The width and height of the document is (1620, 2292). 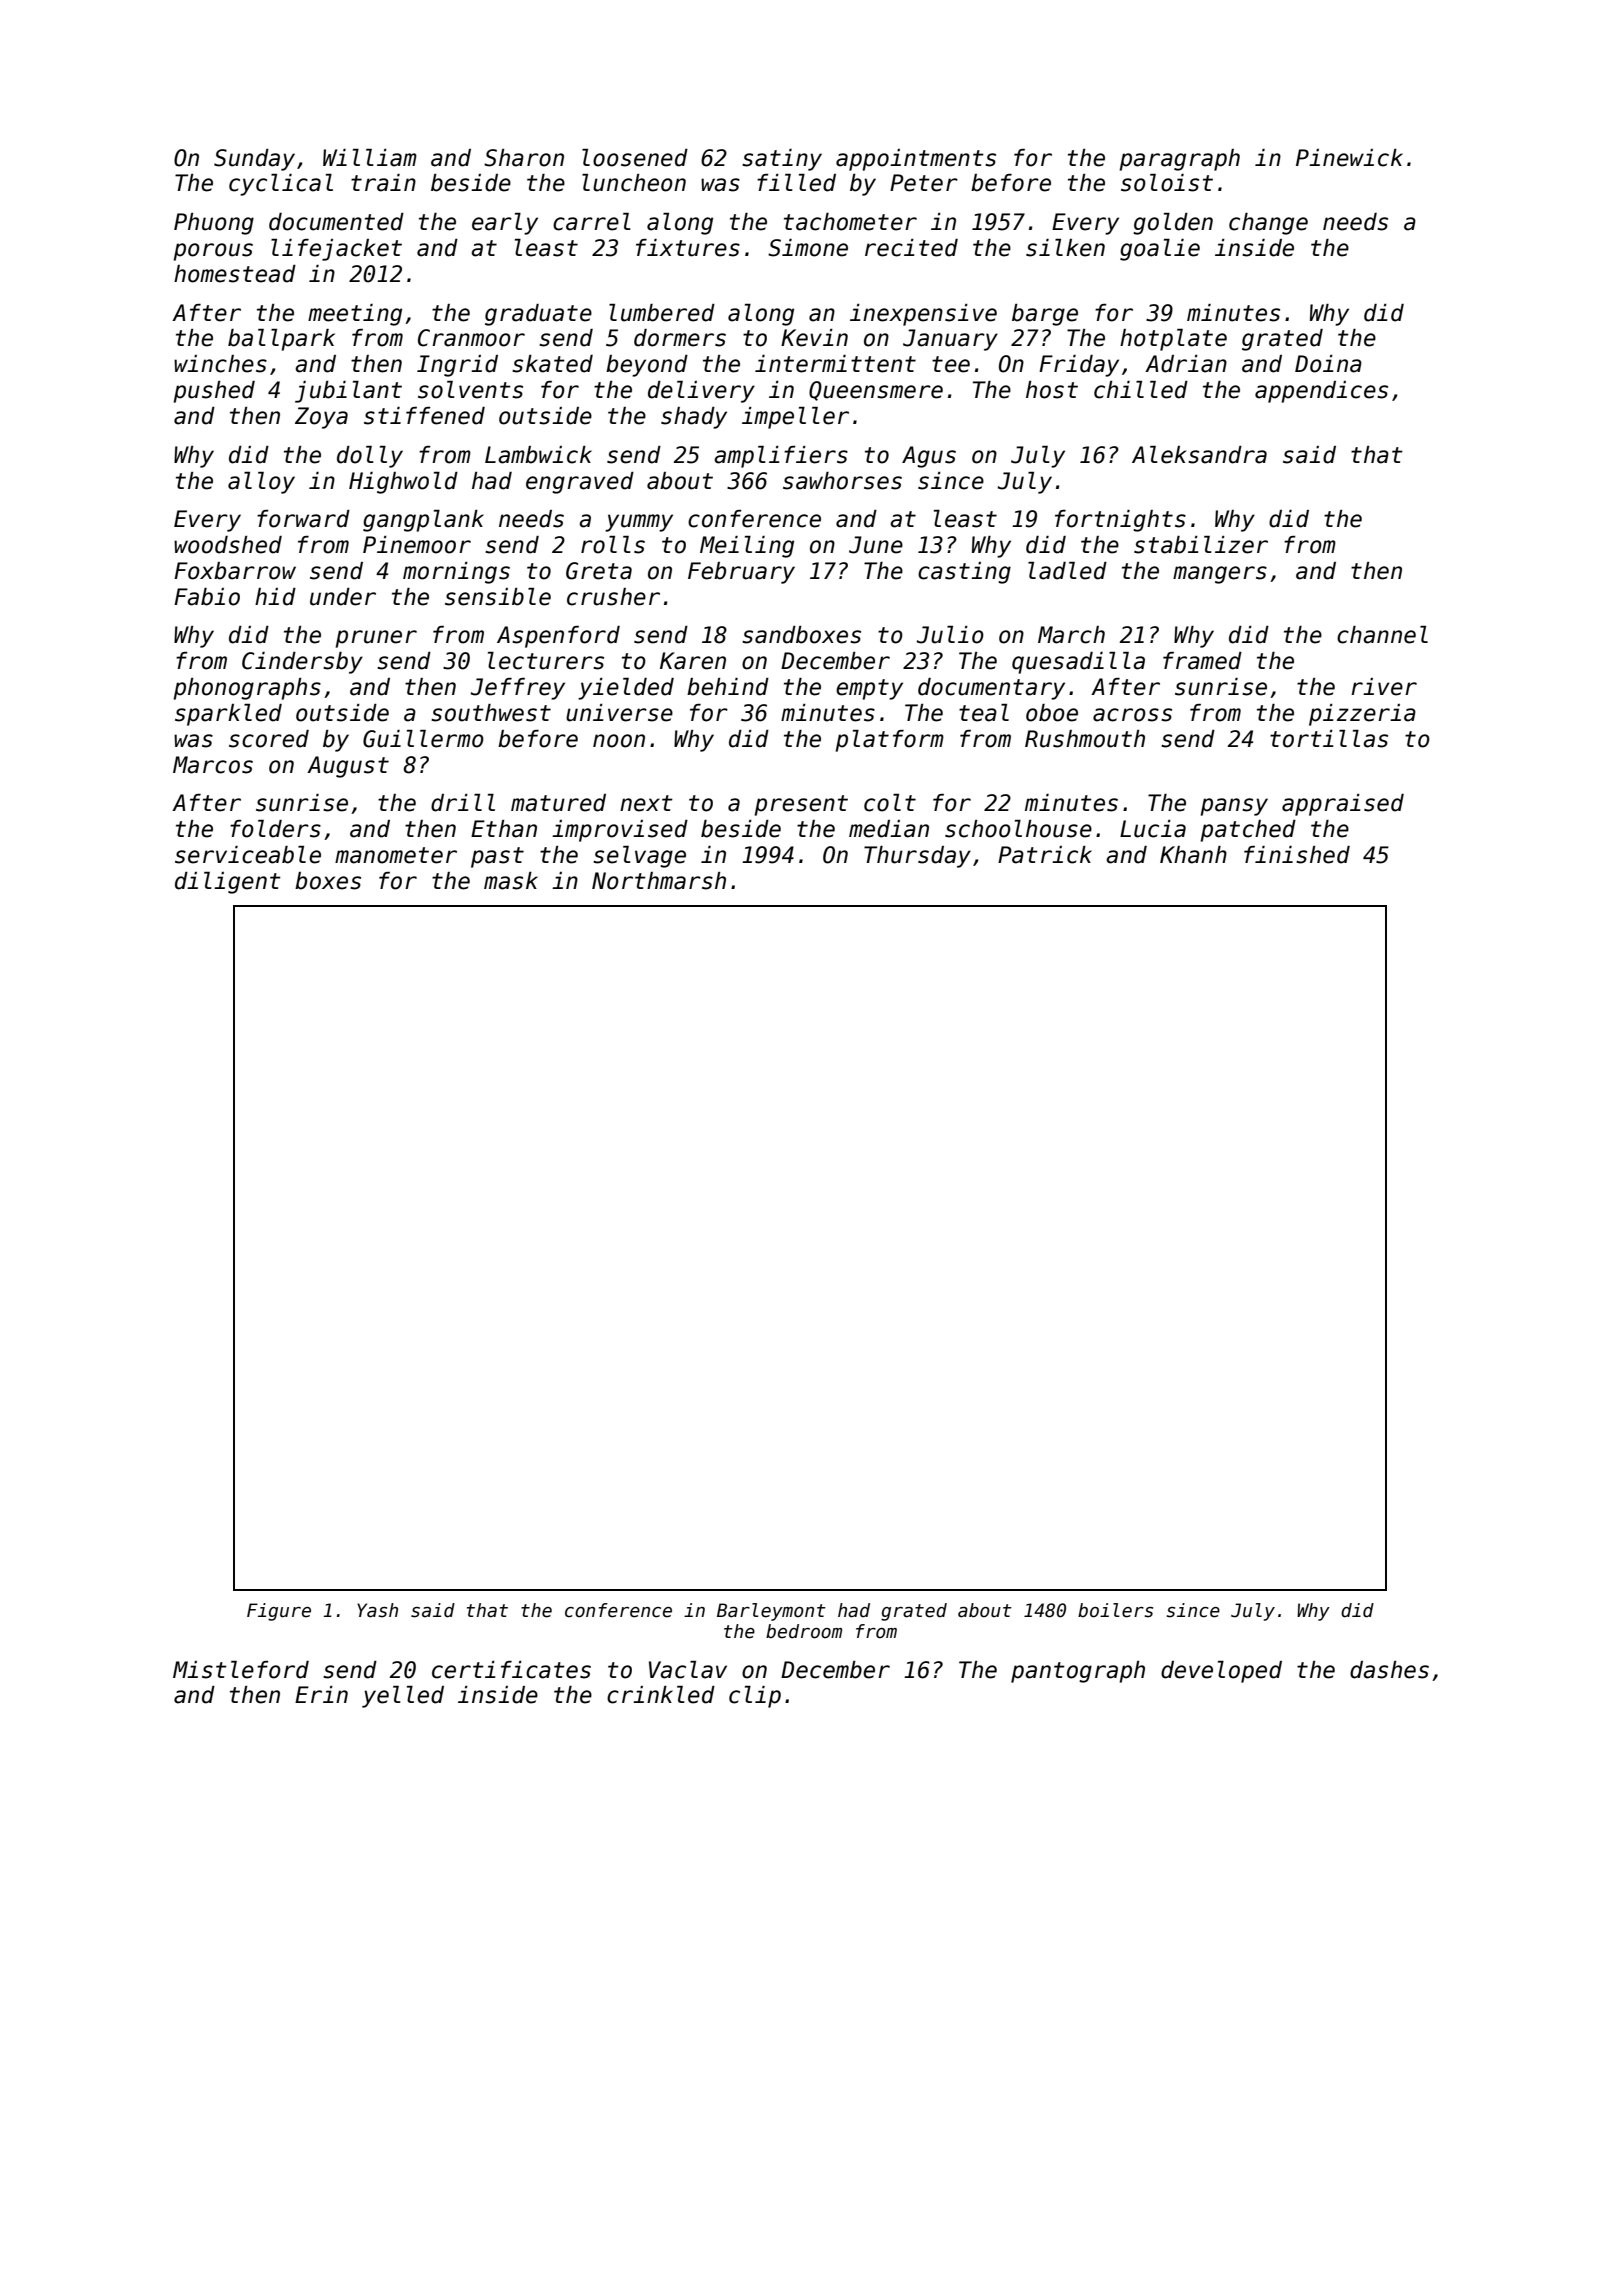 What do you see at coordinates (1180, 160) in the document?
I see `paragraph` at bounding box center [1180, 160].
